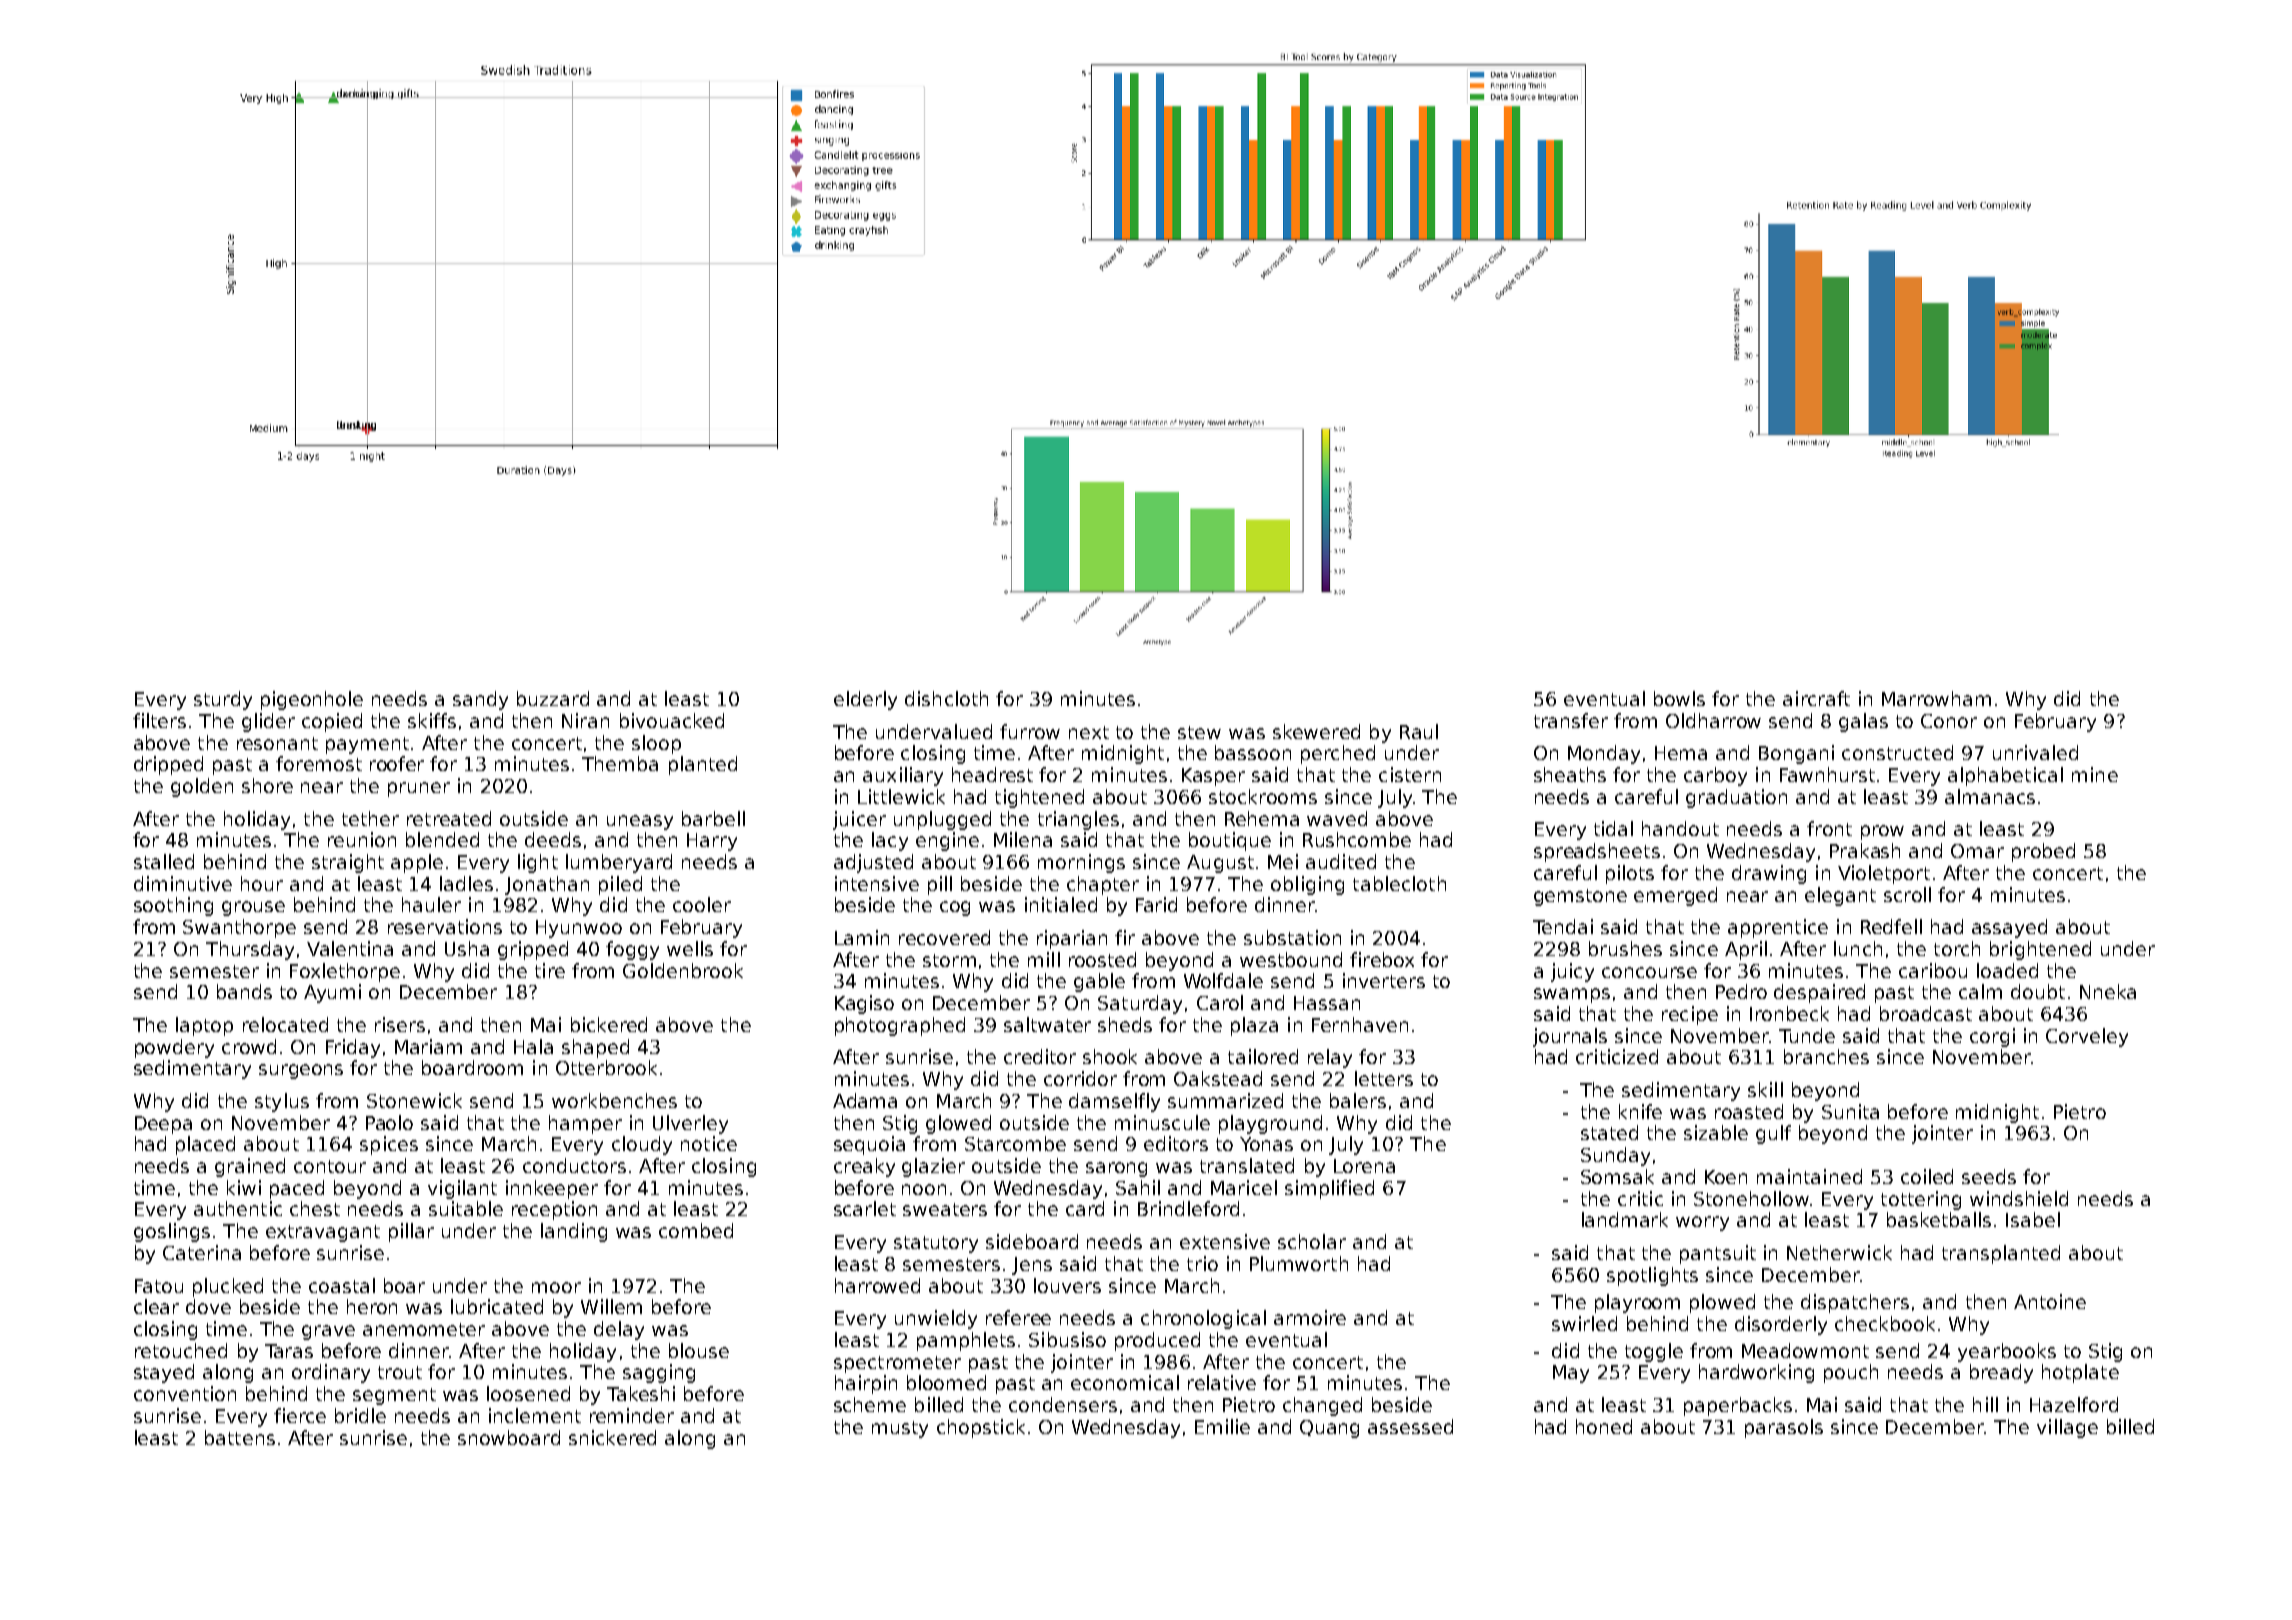 Image resolution: width=2292 pixels, height=1620 pixels. I want to click on Valentina, so click(350, 948).
